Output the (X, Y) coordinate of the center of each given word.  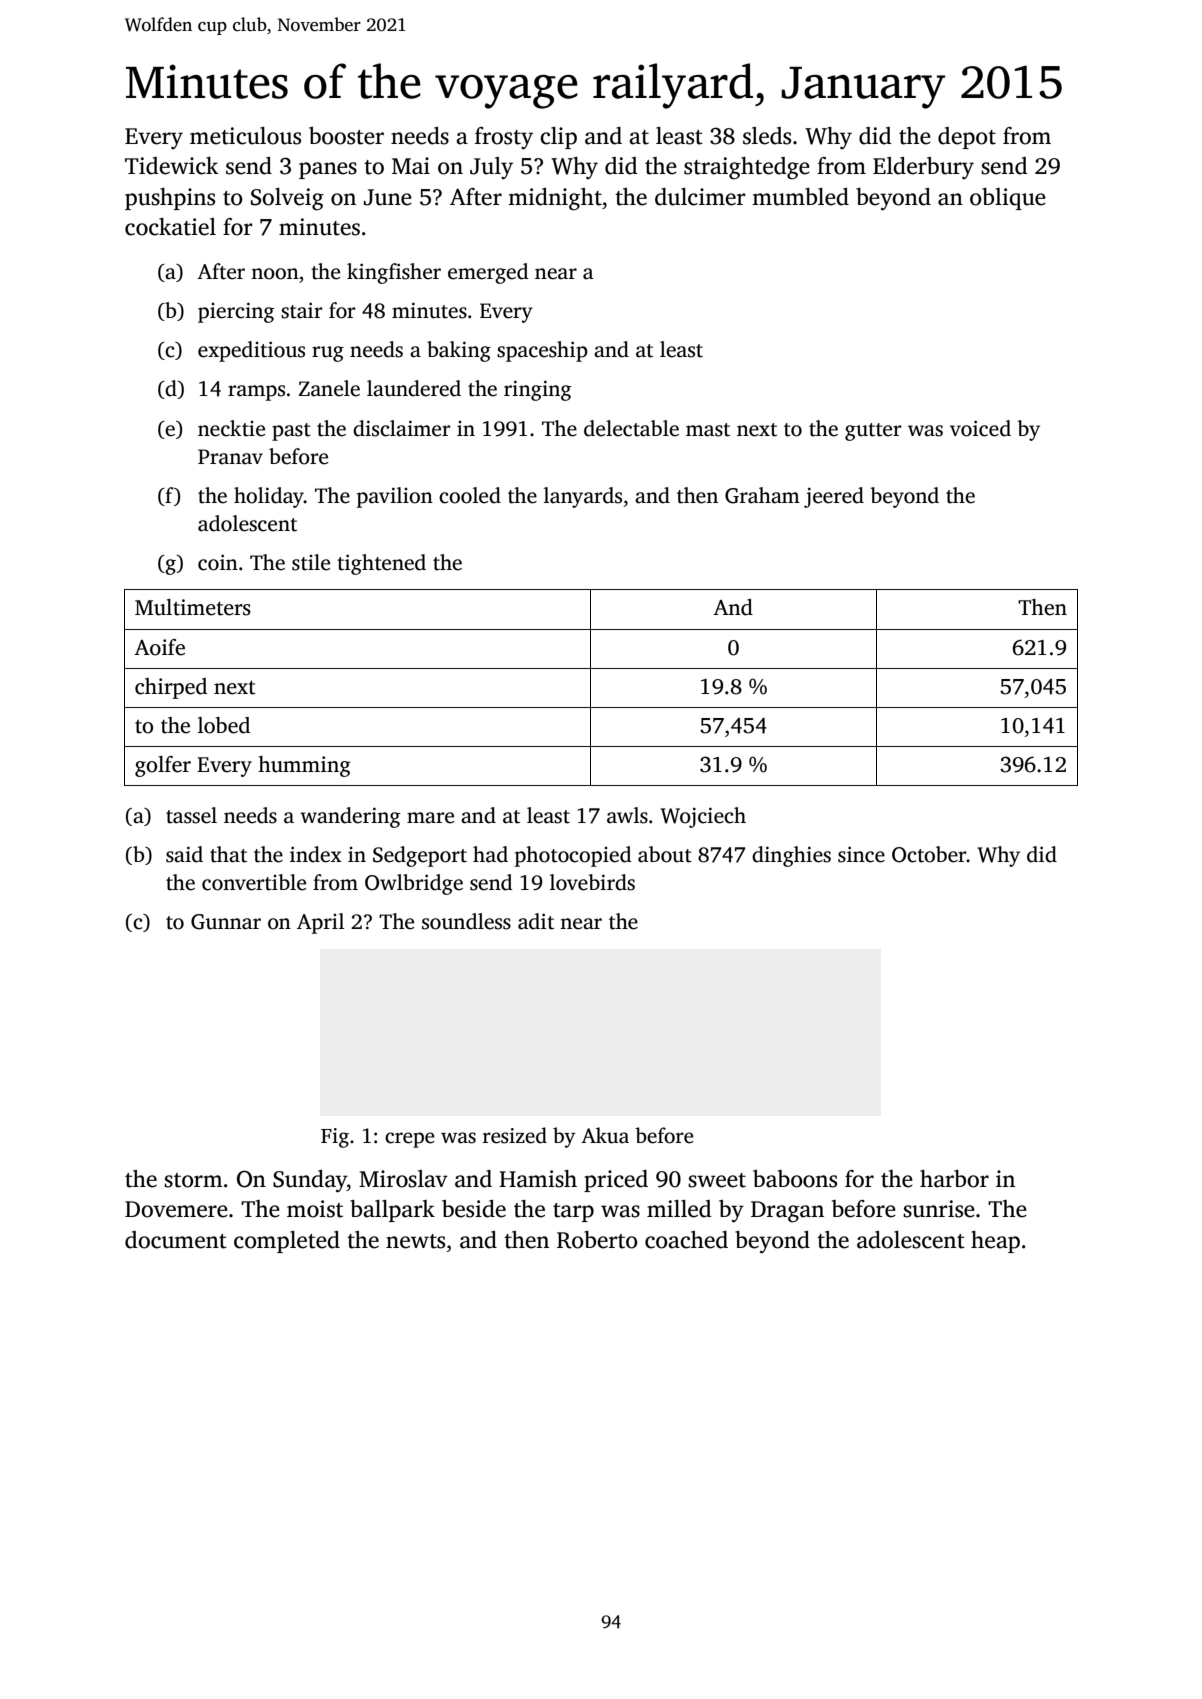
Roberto (597, 1240)
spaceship (542, 351)
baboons (795, 1179)
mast (708, 430)
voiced (980, 428)
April (320, 923)
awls (627, 815)
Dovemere (176, 1209)
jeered (834, 497)
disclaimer (401, 428)
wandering (350, 817)
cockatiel (170, 227)
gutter (873, 432)
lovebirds (592, 882)
